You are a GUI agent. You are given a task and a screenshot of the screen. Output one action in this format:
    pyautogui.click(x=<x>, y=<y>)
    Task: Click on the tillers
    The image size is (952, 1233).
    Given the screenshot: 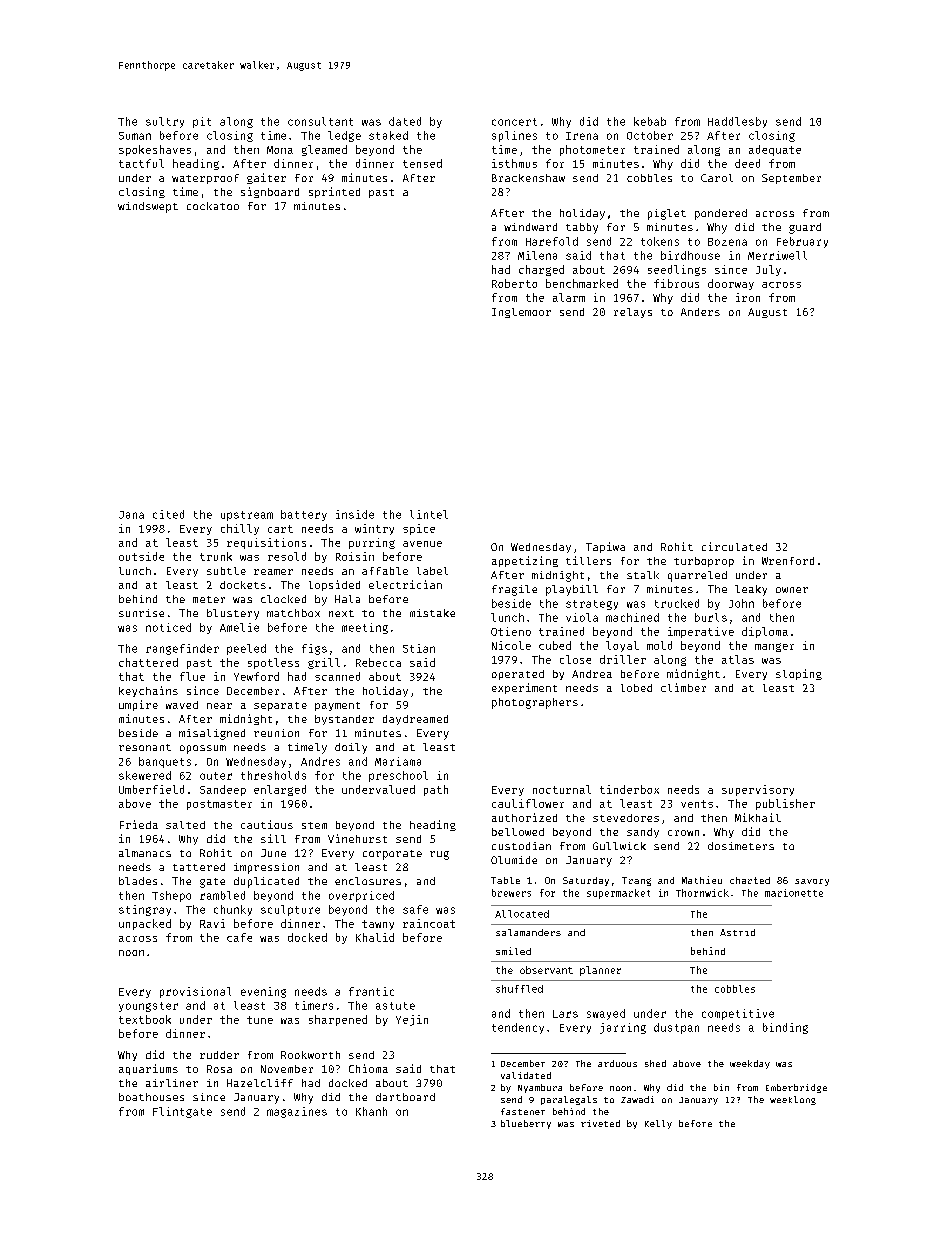 What is the action you would take?
    pyautogui.click(x=588, y=560)
